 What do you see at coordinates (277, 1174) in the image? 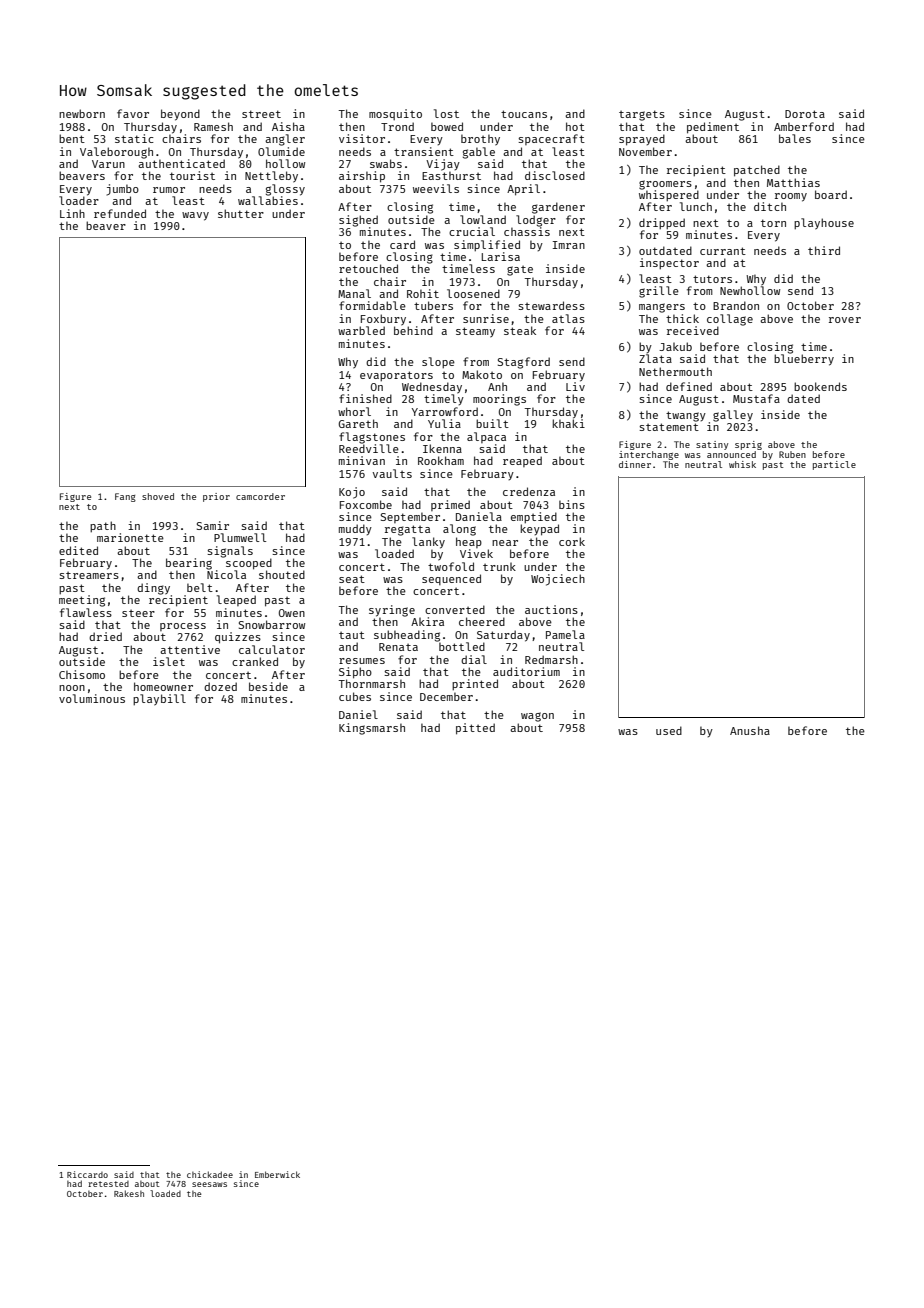
I see `Emberwick` at bounding box center [277, 1174].
